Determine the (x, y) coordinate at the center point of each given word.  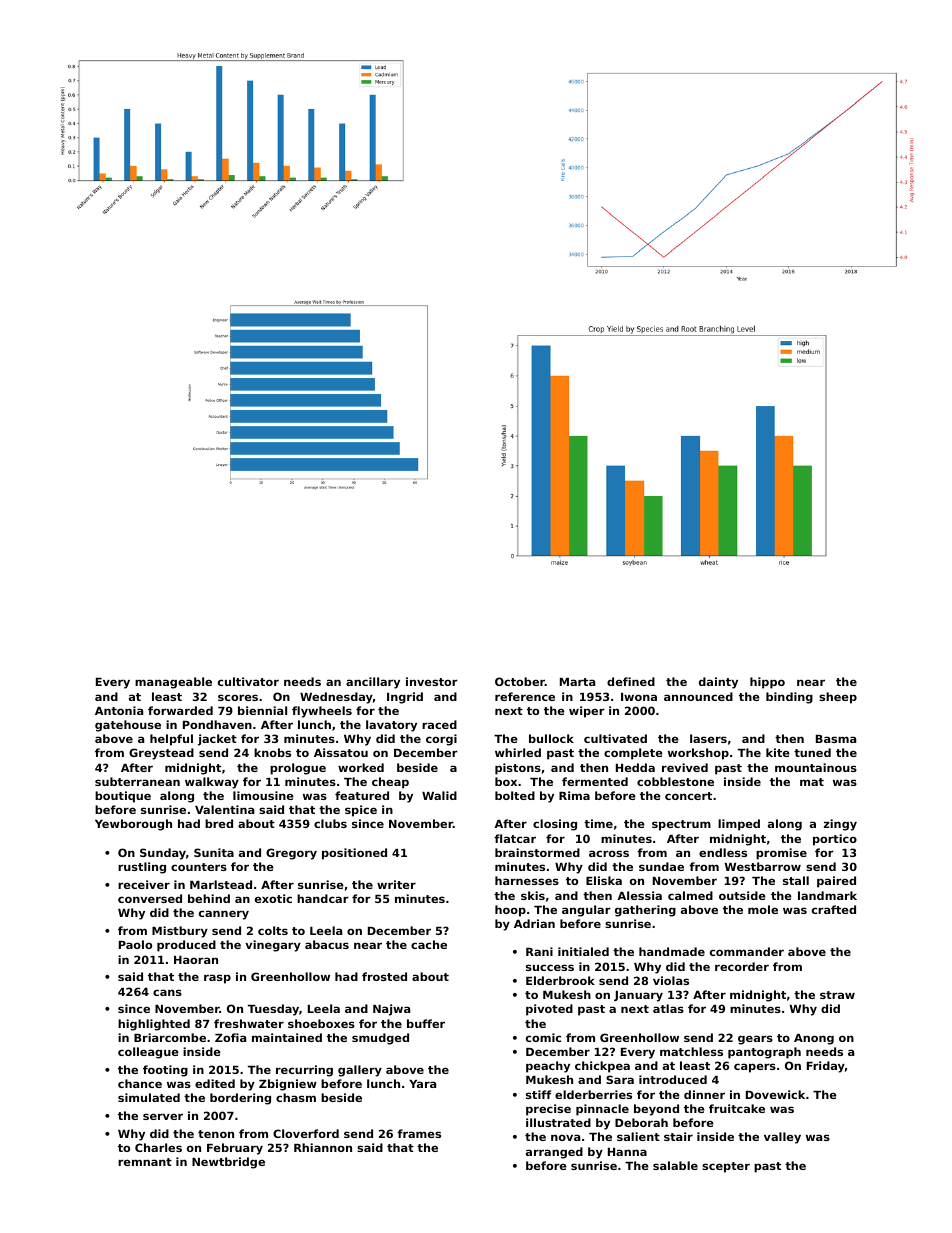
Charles (158, 1147)
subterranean (137, 781)
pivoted (549, 1010)
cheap (390, 783)
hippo (767, 683)
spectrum (681, 825)
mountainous (816, 767)
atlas (668, 1008)
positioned (354, 854)
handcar (323, 898)
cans (167, 992)
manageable (173, 683)
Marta (577, 682)
